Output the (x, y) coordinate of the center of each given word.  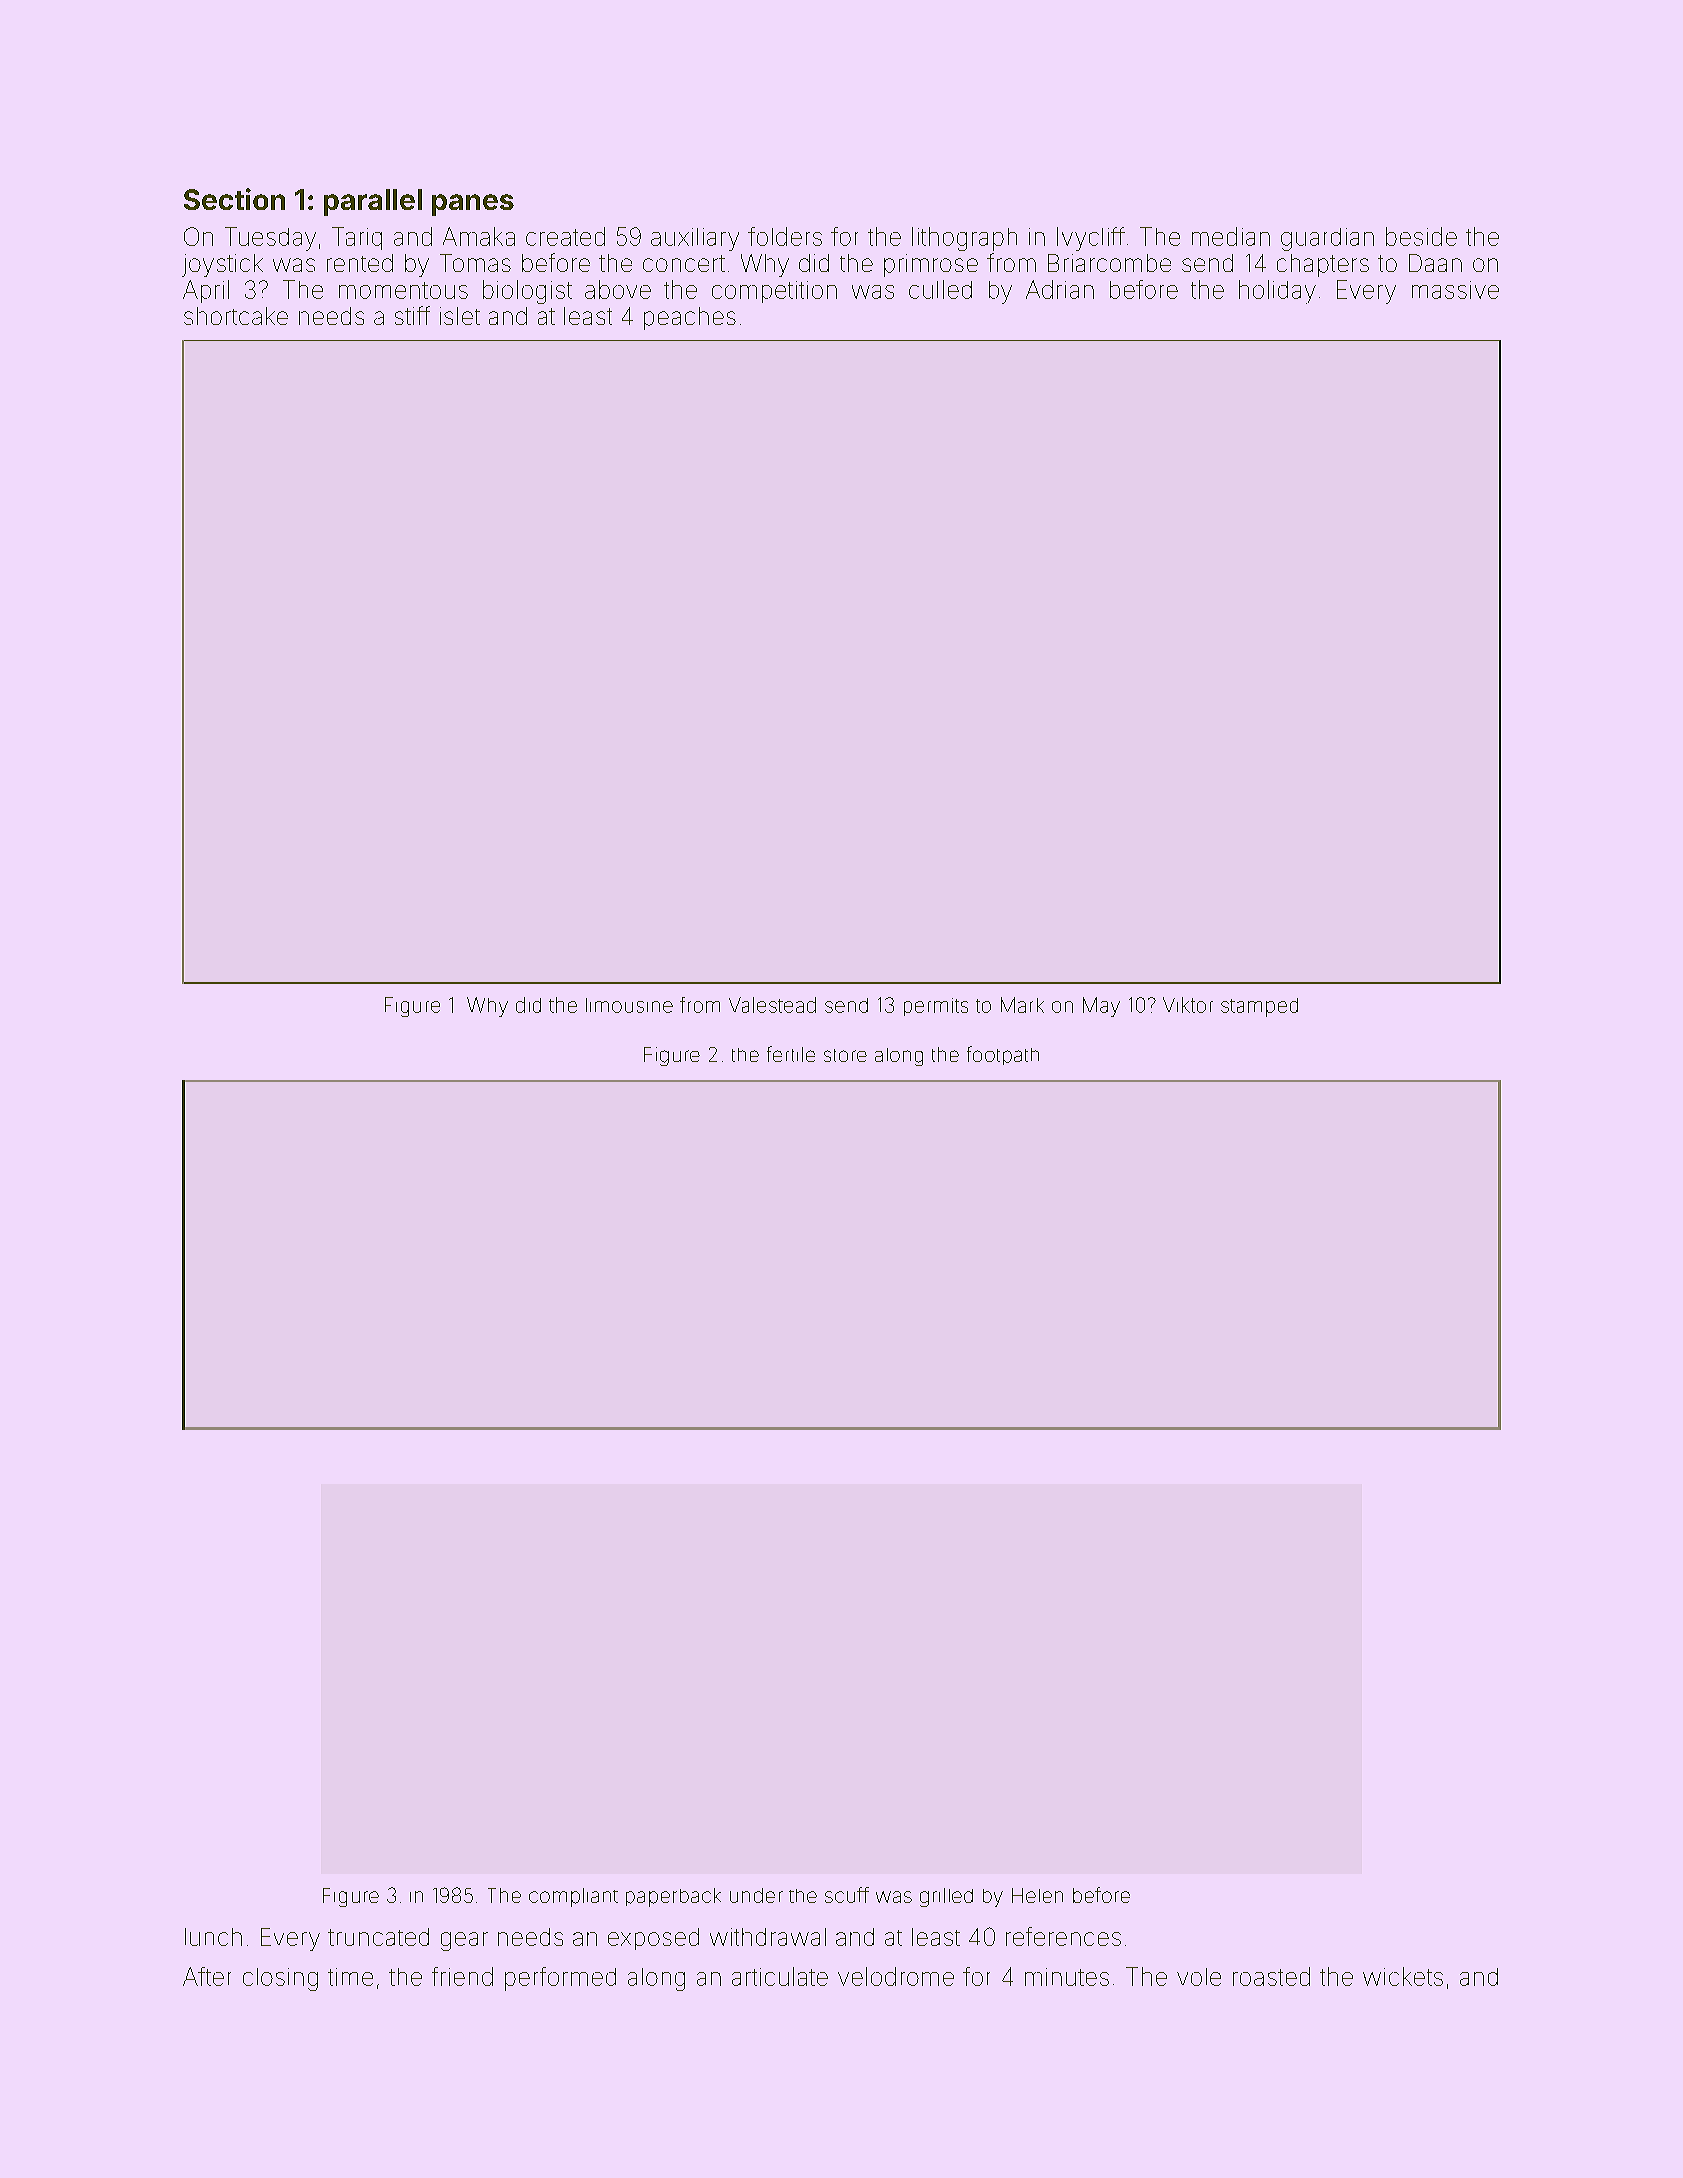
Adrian (1060, 289)
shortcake (236, 316)
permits (936, 1007)
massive (1455, 290)
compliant (573, 1897)
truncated (378, 1937)
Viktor (1188, 1005)
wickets (1403, 1976)
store (845, 1055)
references (1063, 1936)
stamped (1259, 1007)
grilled (946, 1897)
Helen (1037, 1895)
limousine (629, 1005)
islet (460, 316)
